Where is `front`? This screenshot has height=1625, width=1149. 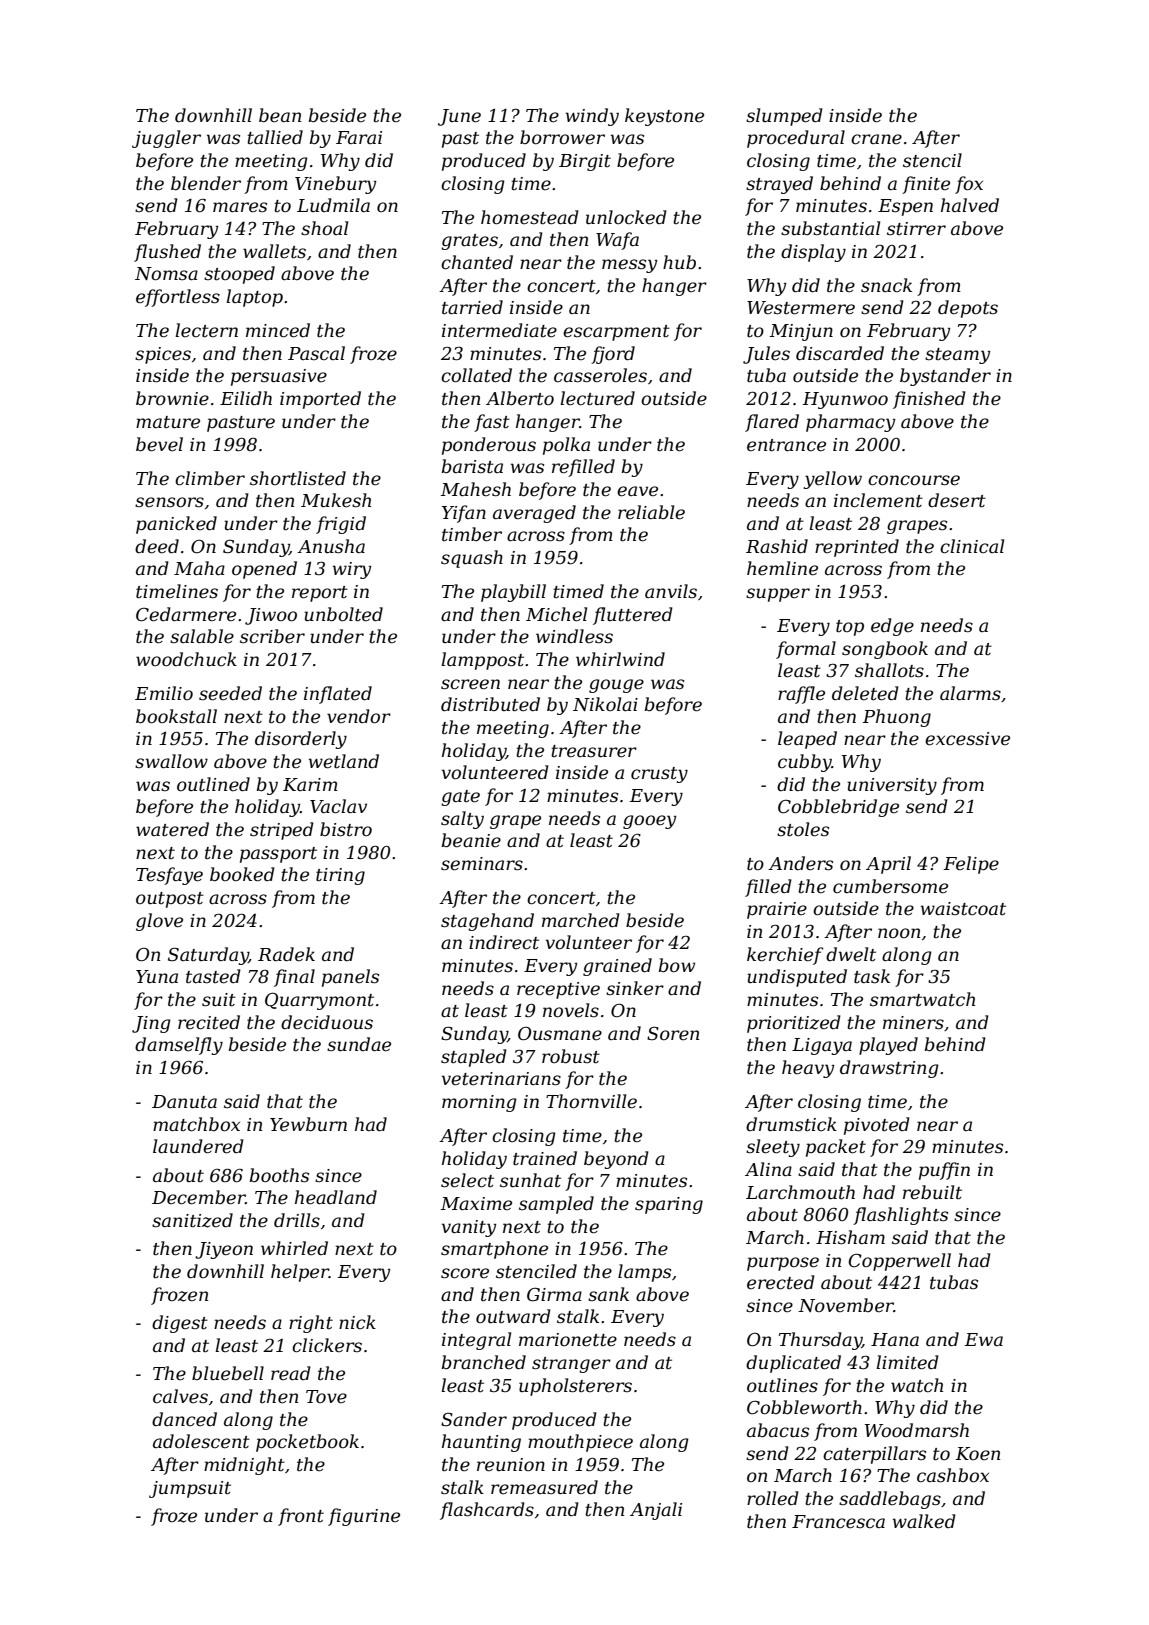 front is located at coordinates (301, 1517).
